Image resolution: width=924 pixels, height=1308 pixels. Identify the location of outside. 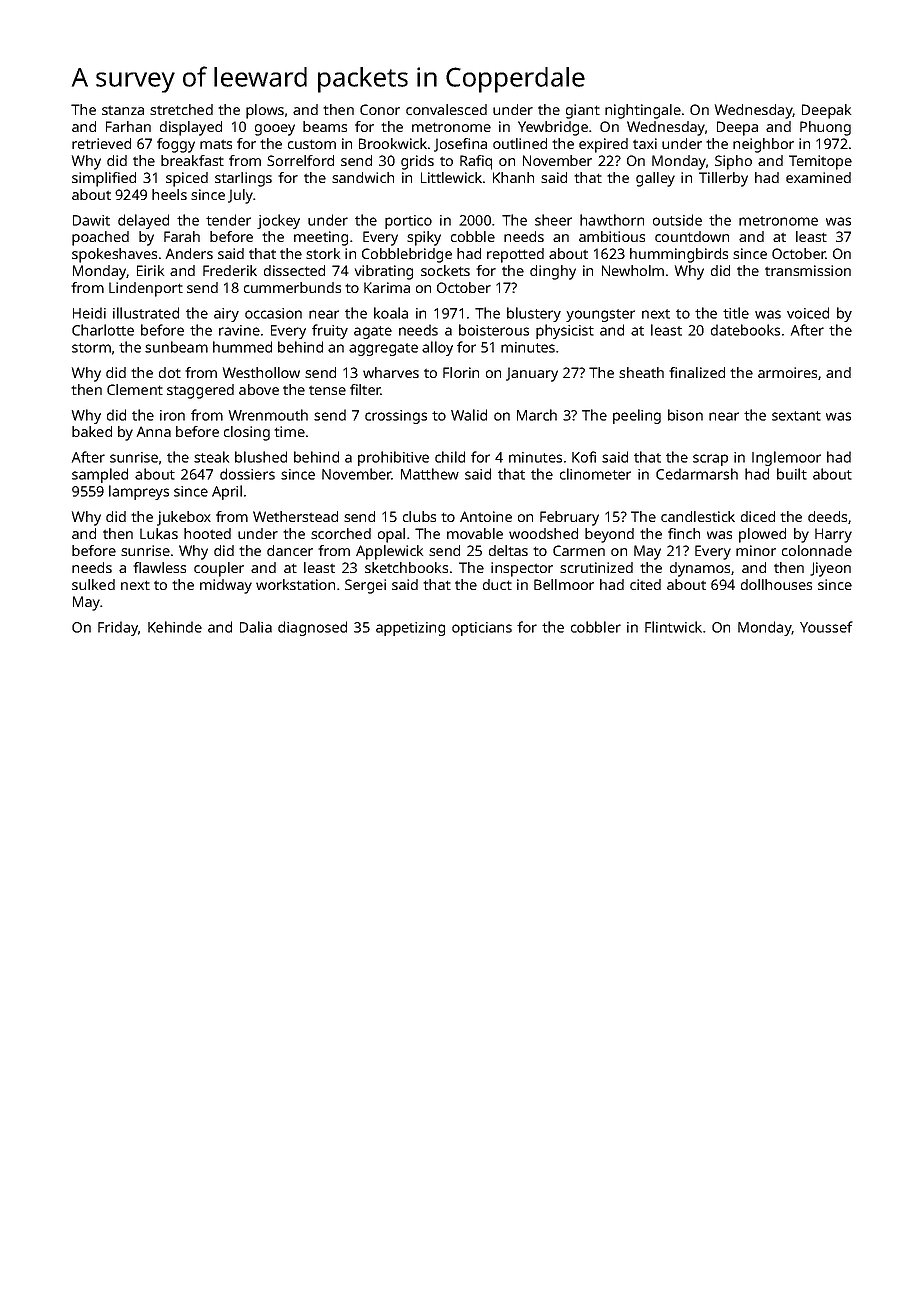
(677, 220).
